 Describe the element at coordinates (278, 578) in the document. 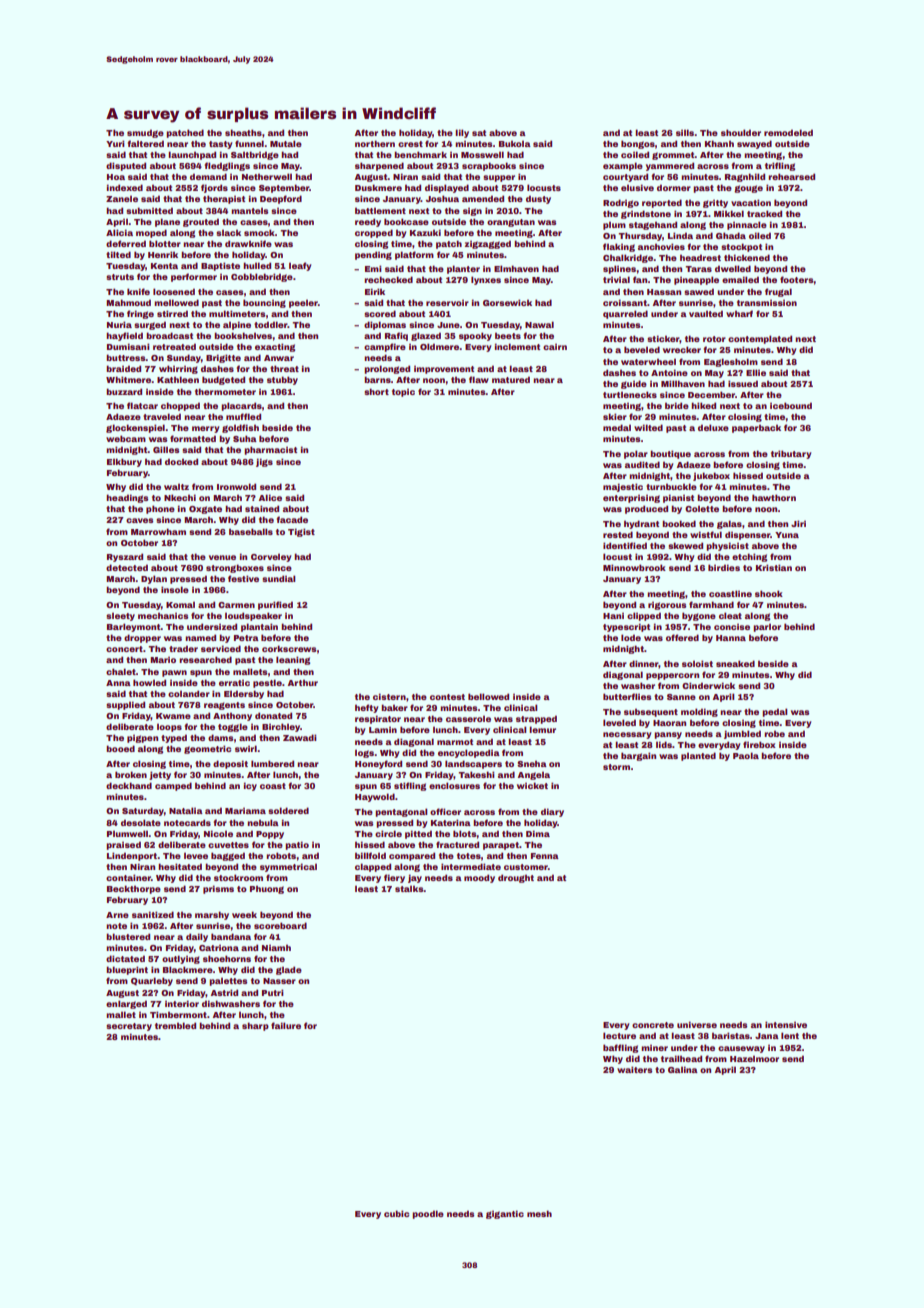

I see `sundial` at that location.
